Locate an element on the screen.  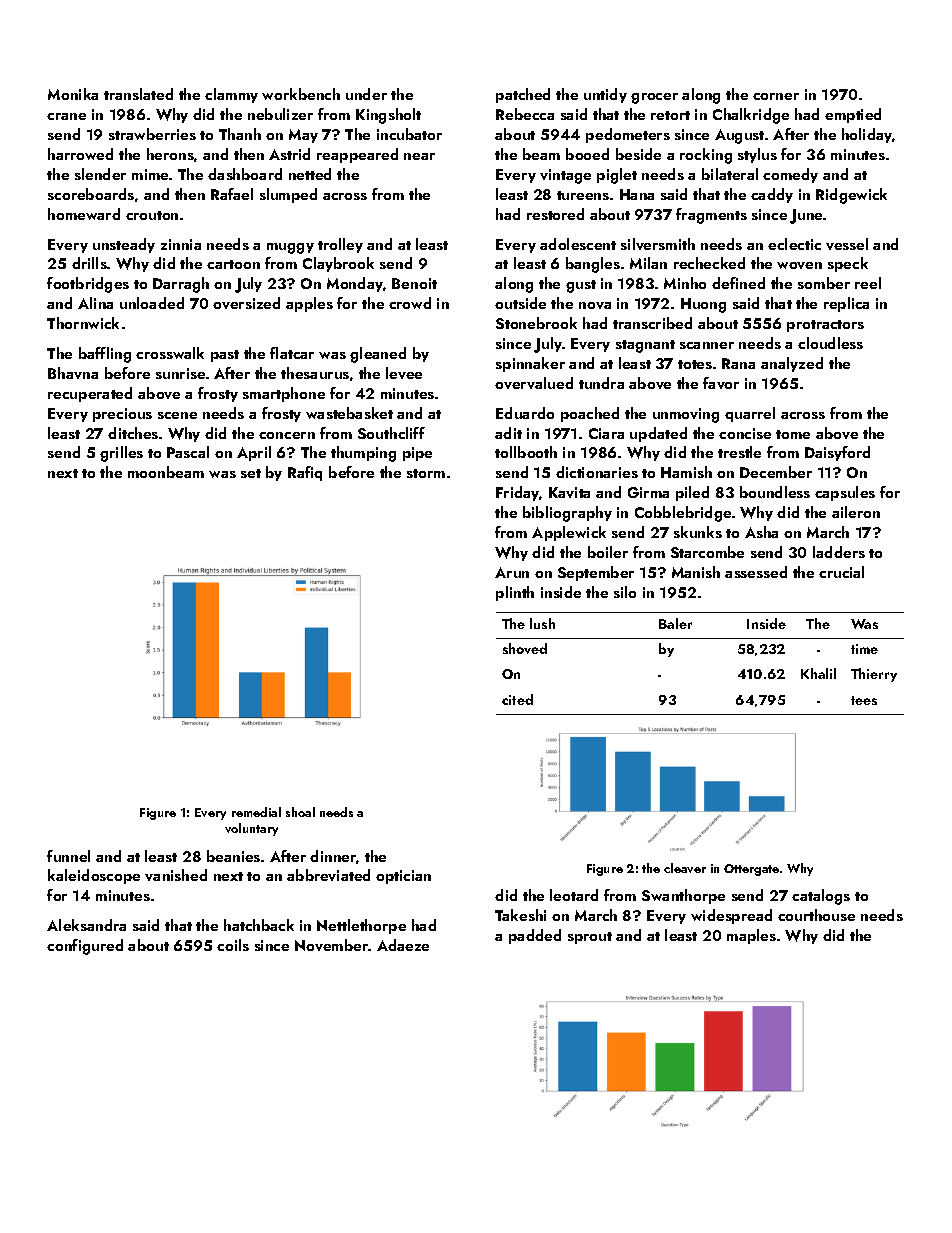
remedial is located at coordinates (256, 812).
